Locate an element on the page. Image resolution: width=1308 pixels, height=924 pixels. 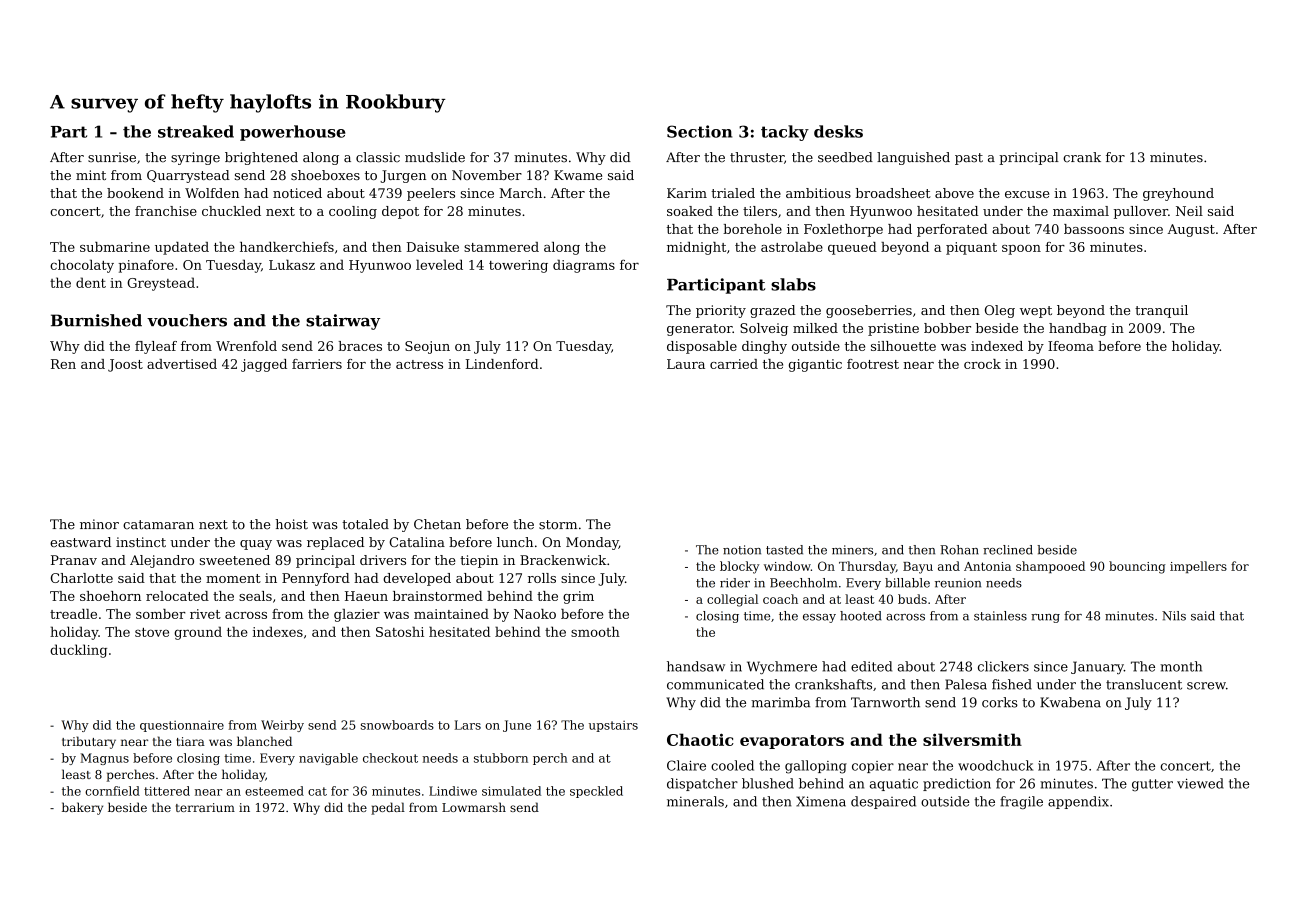
impellers is located at coordinates (1198, 567).
